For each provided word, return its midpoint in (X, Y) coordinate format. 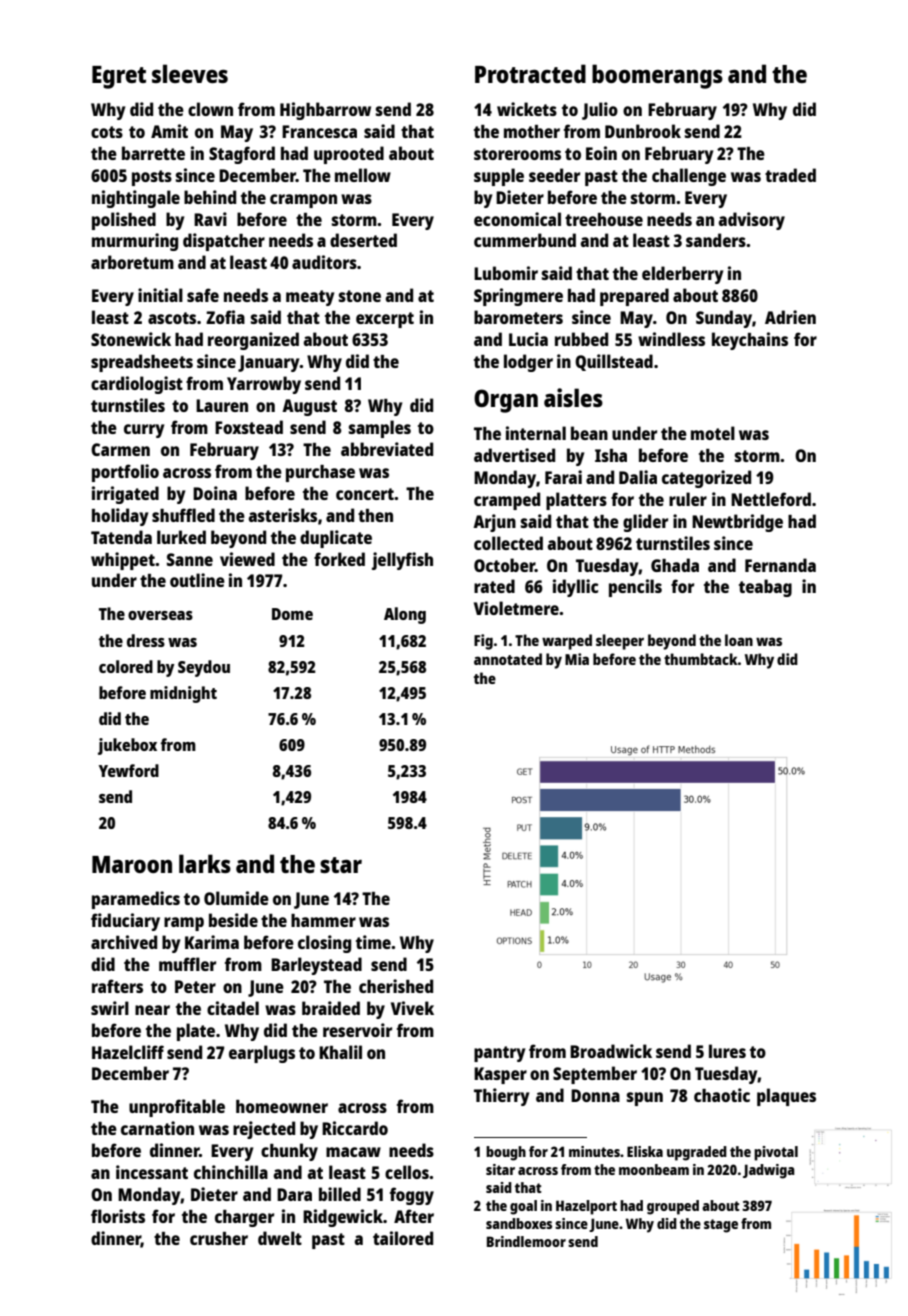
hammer (323, 920)
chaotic (722, 1095)
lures (727, 1051)
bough (506, 1153)
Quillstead (614, 362)
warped (567, 642)
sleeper (620, 642)
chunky (289, 1152)
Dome (292, 614)
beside (233, 920)
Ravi (210, 219)
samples (380, 429)
